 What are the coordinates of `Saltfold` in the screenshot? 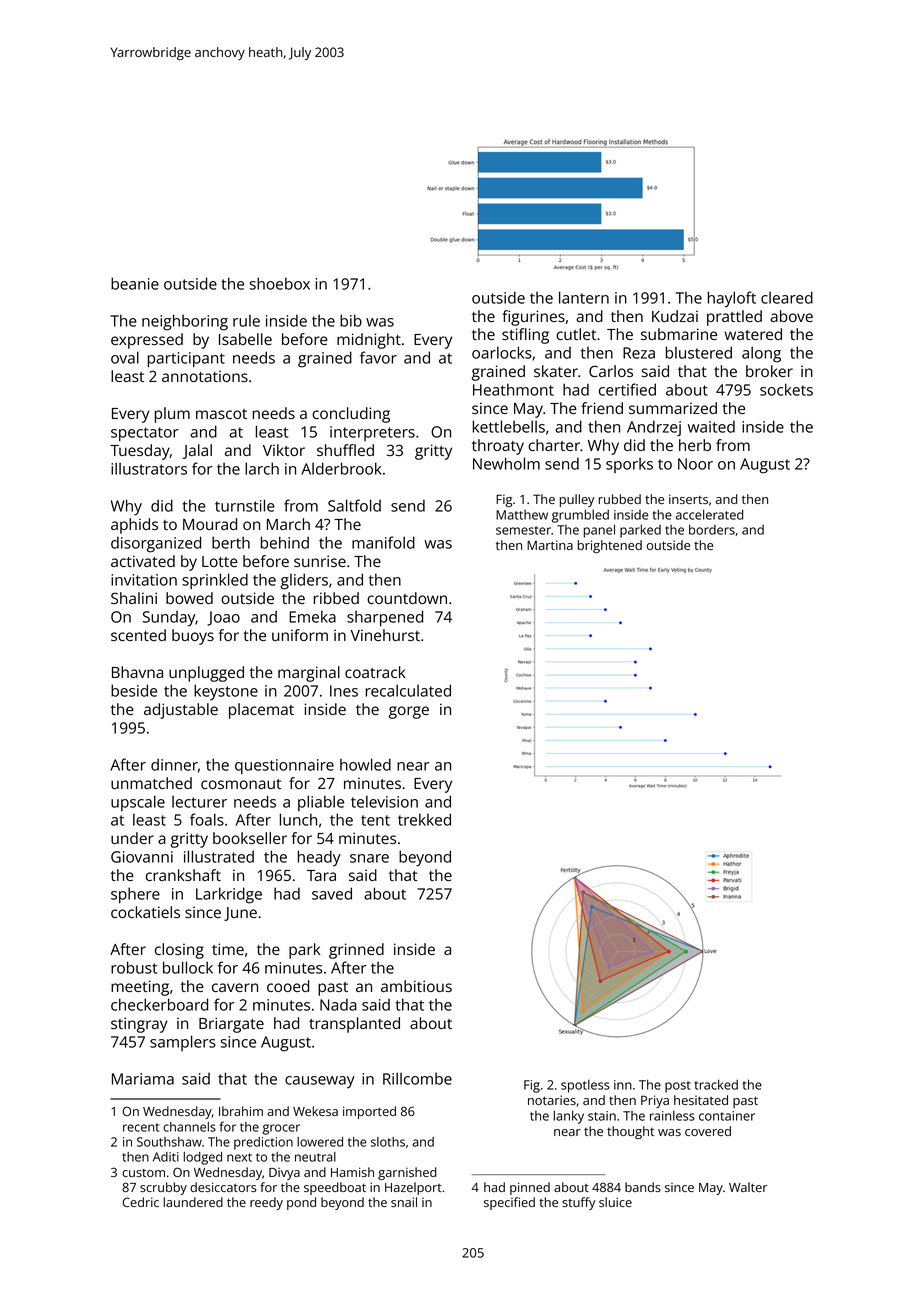 It's located at (354, 505).
